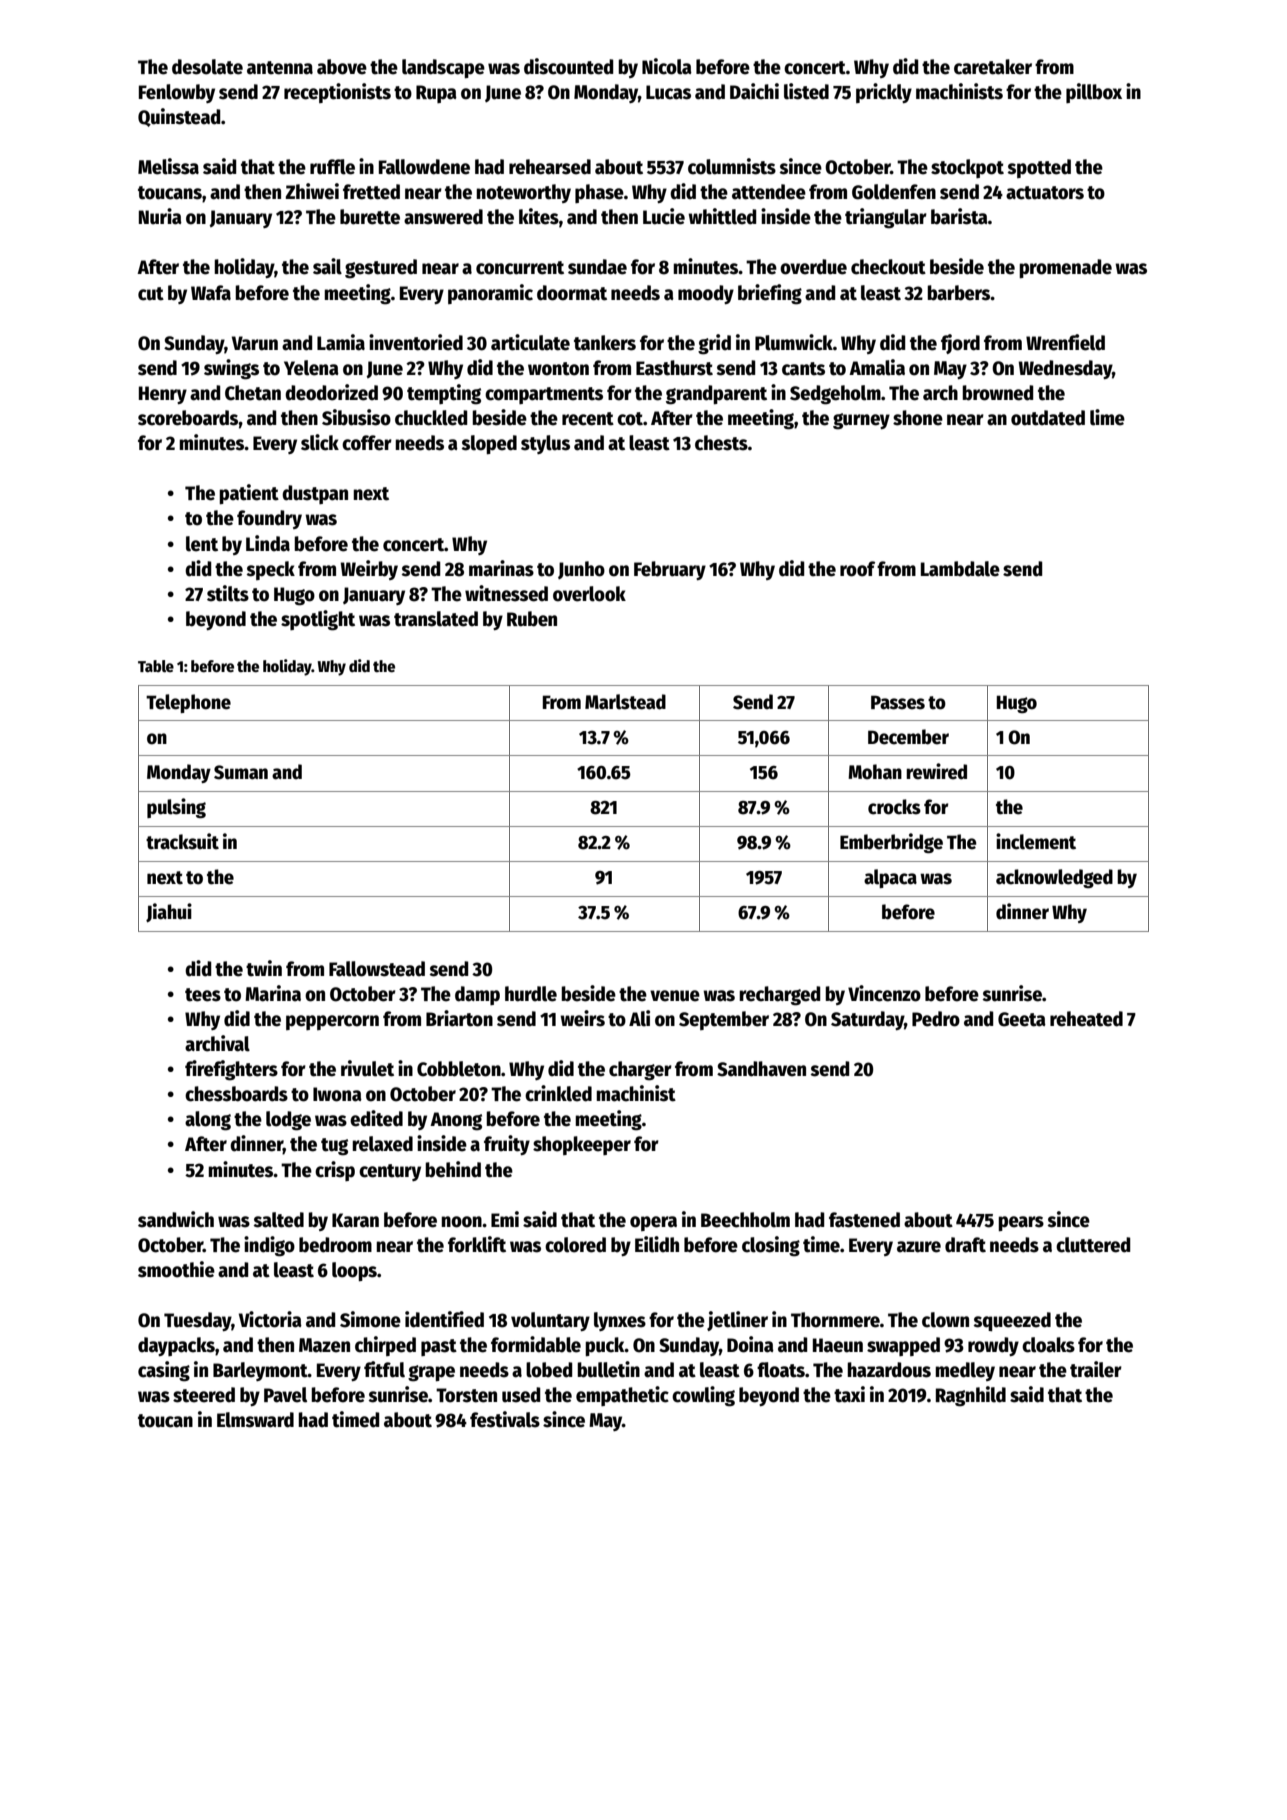 The height and width of the screenshot is (1820, 1287). I want to click on charger, so click(640, 1071).
